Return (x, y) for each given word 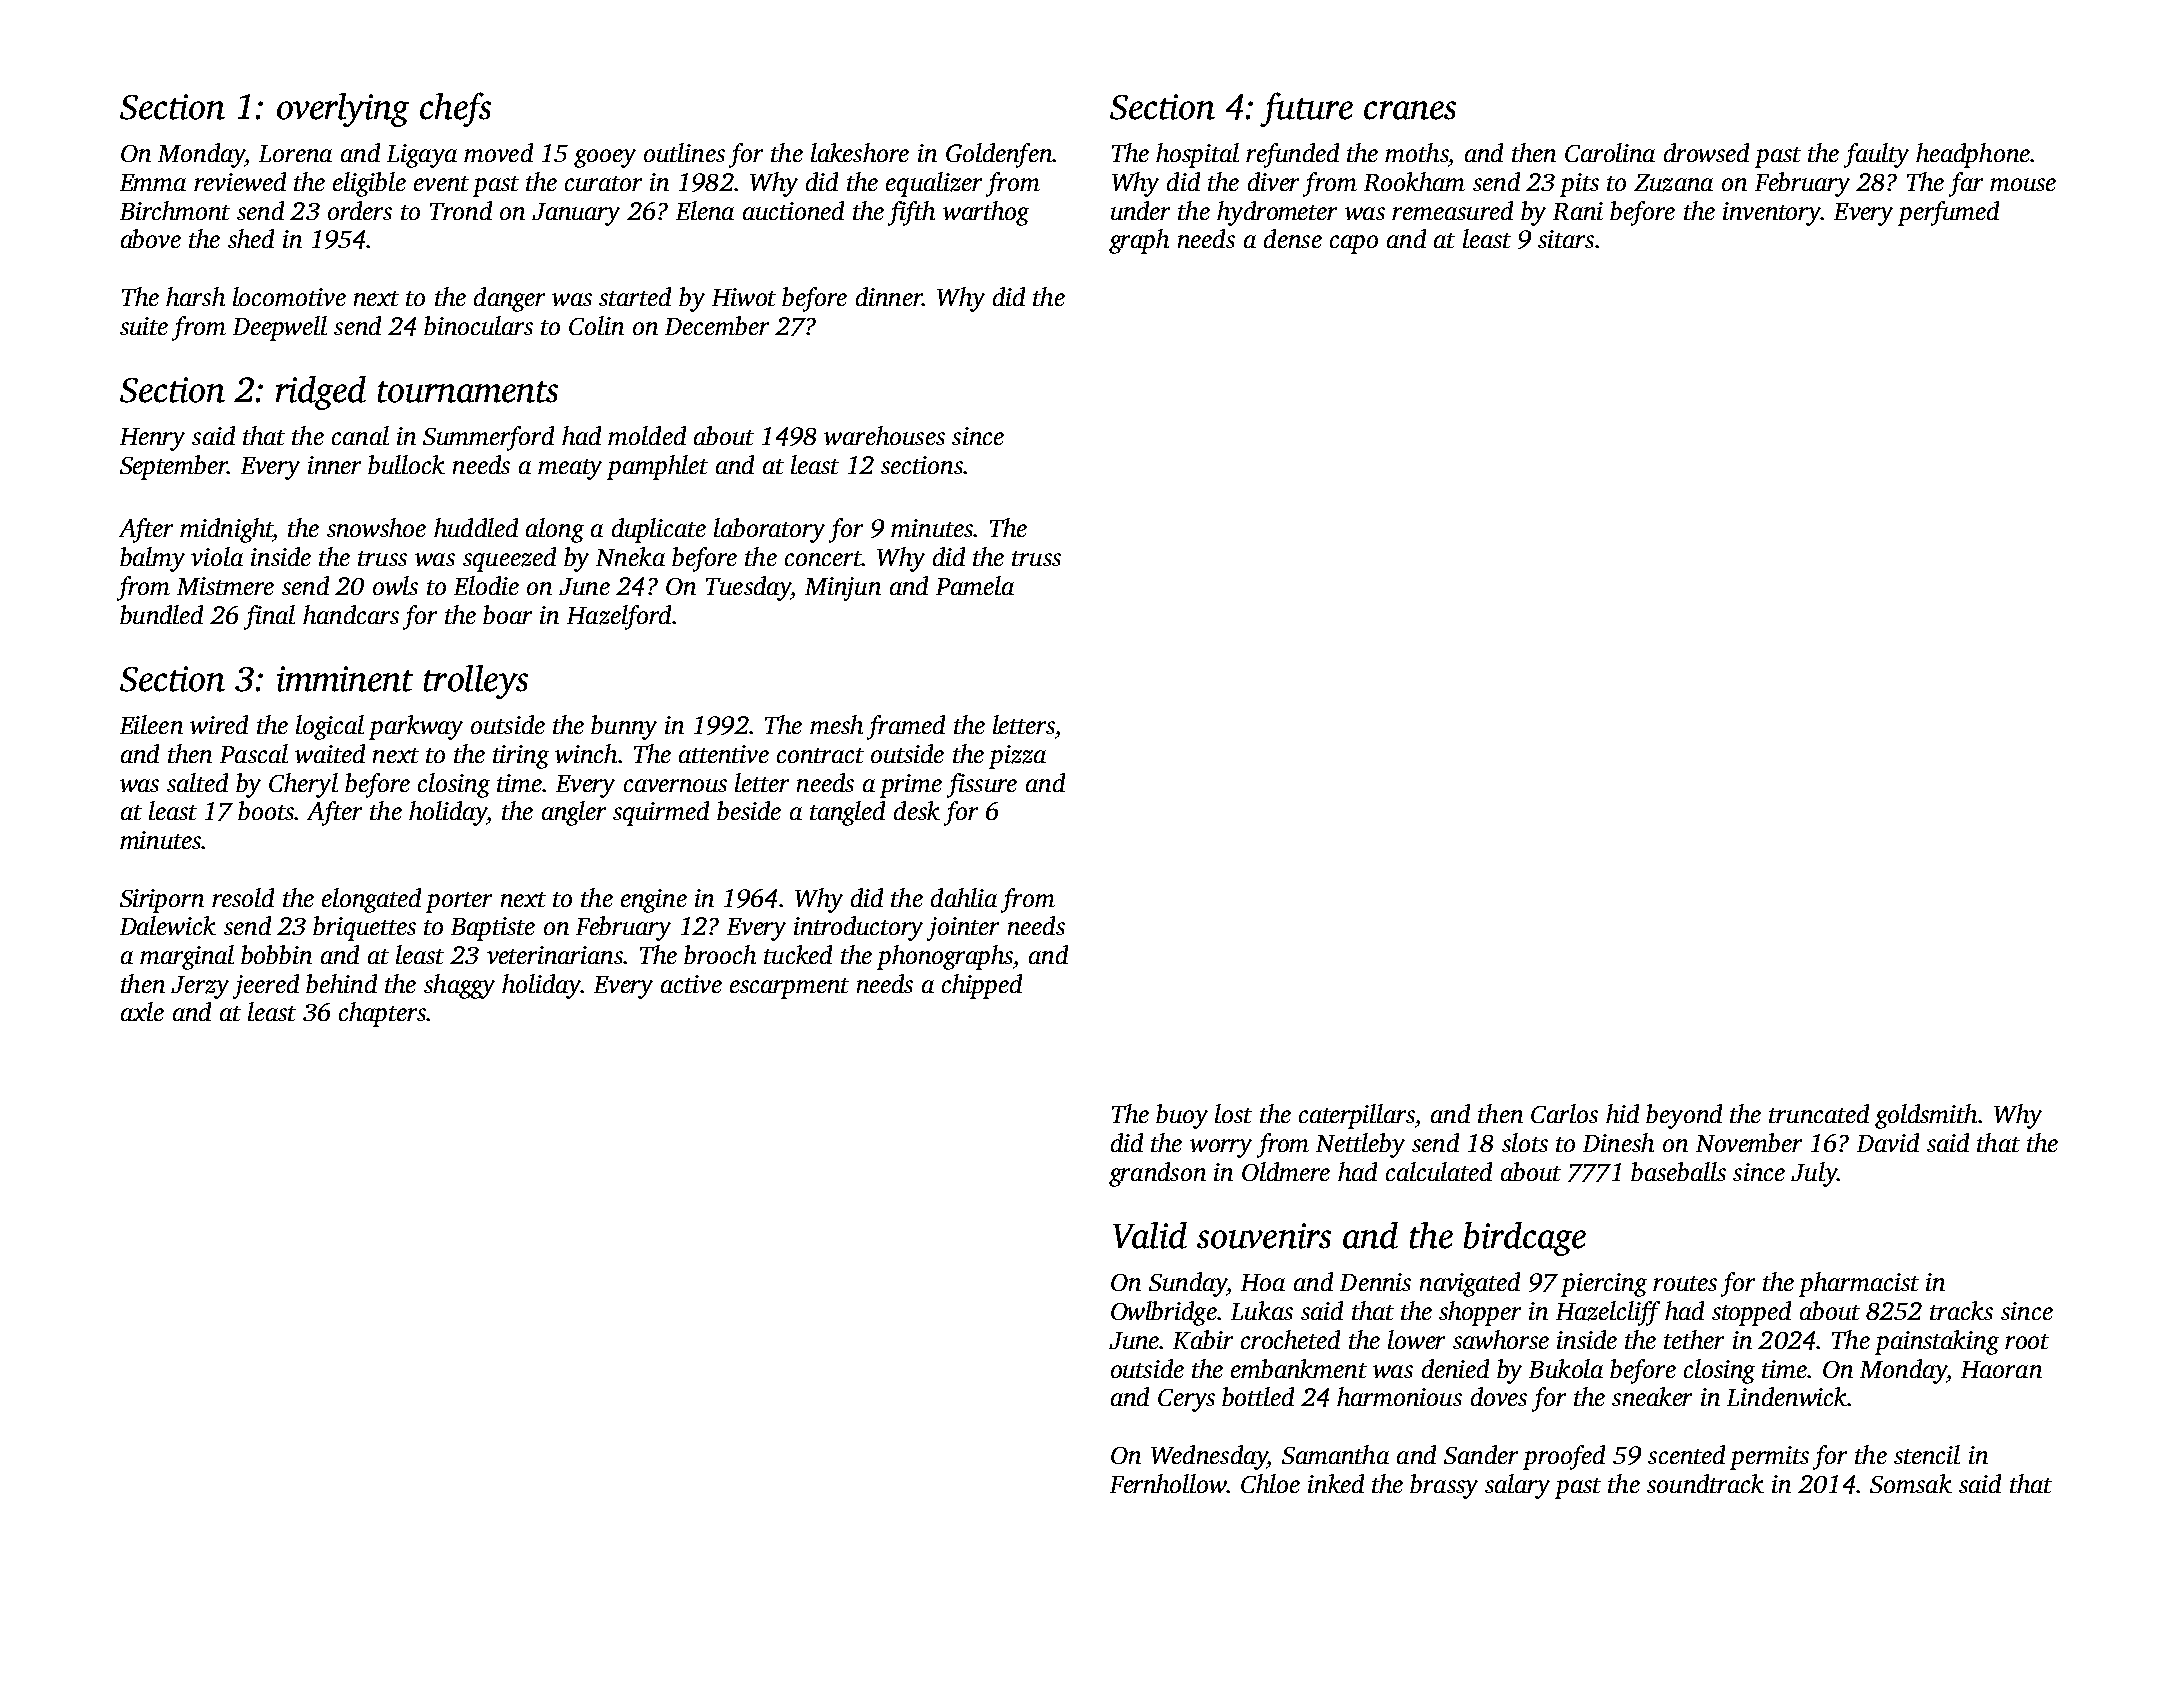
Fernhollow (1168, 1483)
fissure (982, 785)
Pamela (975, 585)
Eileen (151, 724)
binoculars (478, 325)
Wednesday (1209, 1457)
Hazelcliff (1608, 1313)
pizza (1017, 757)
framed (906, 727)
